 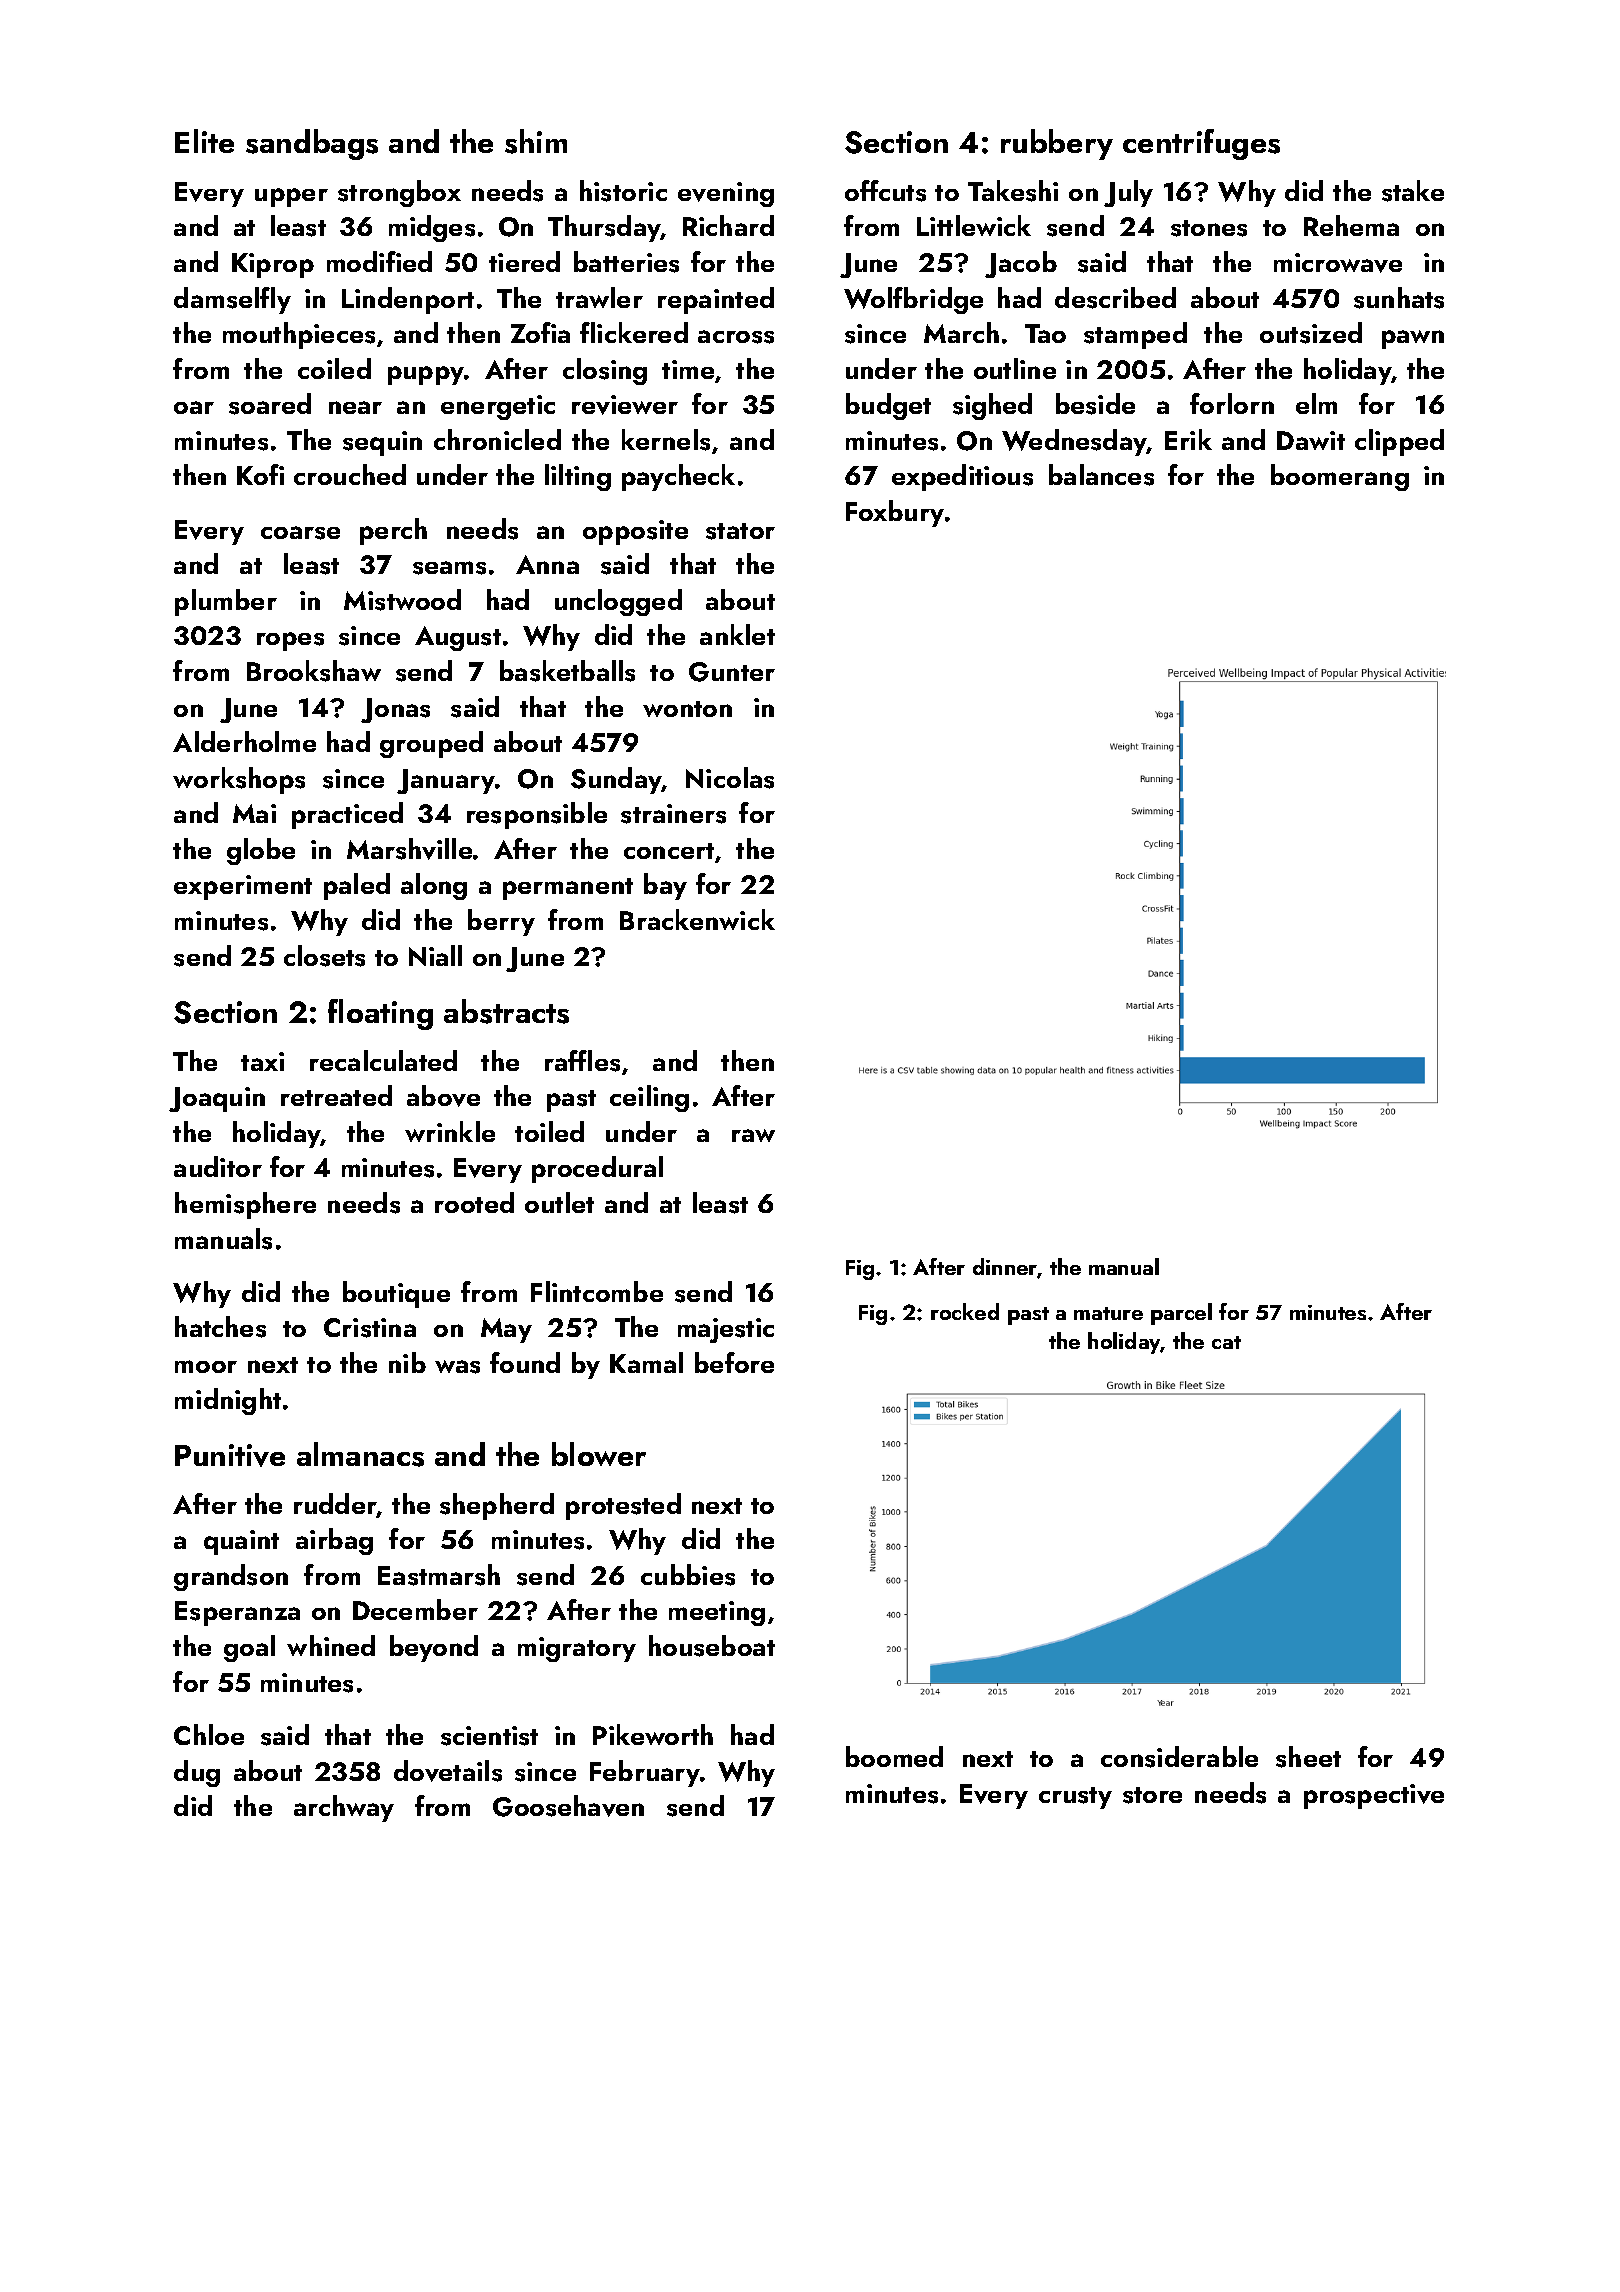 What do you see at coordinates (204, 141) in the screenshot?
I see `Elite` at bounding box center [204, 141].
